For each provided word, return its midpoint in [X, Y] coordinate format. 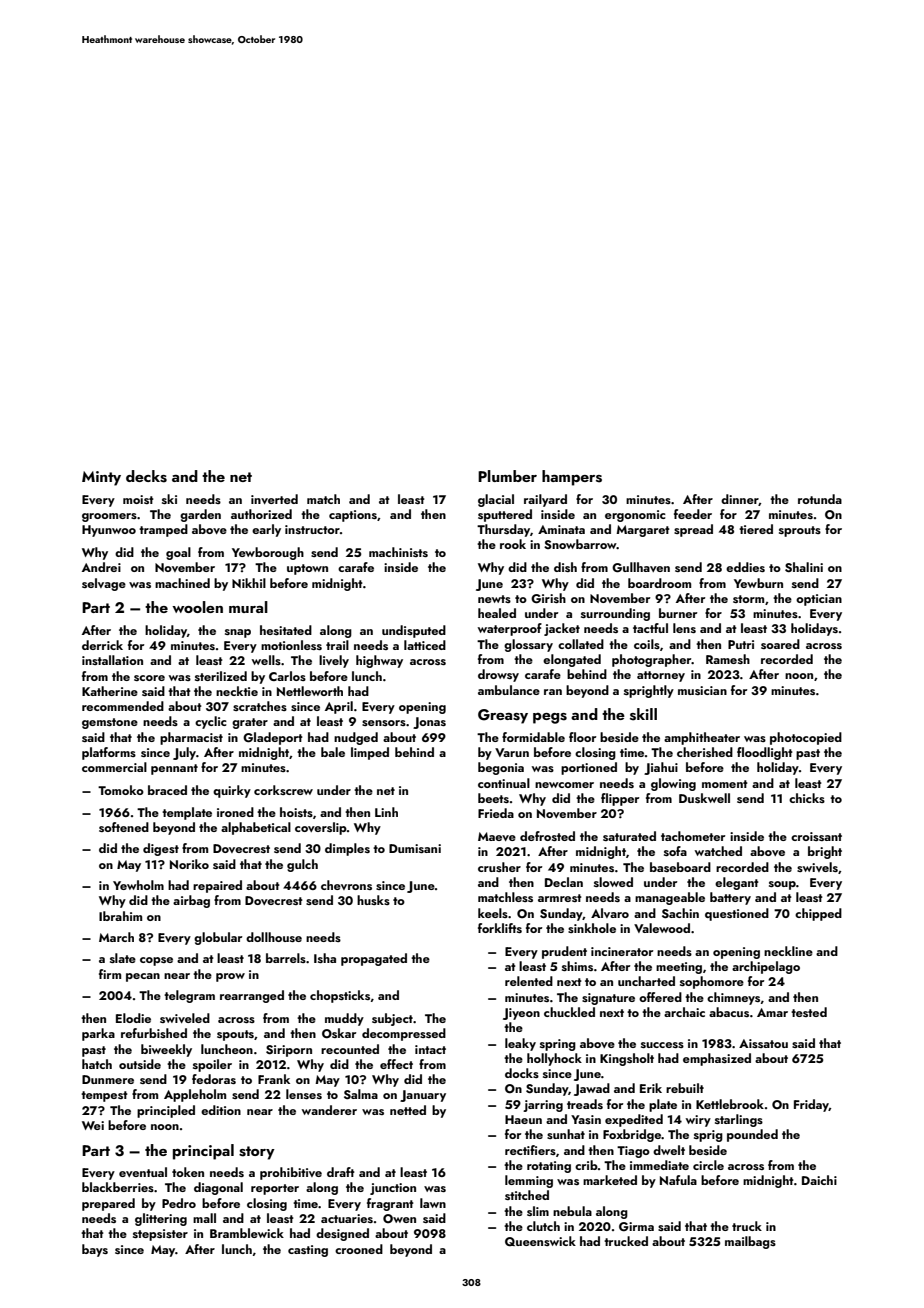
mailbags [750, 1242]
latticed [425, 645]
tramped [163, 530]
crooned [359, 1249]
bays [95, 1250]
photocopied [806, 738]
